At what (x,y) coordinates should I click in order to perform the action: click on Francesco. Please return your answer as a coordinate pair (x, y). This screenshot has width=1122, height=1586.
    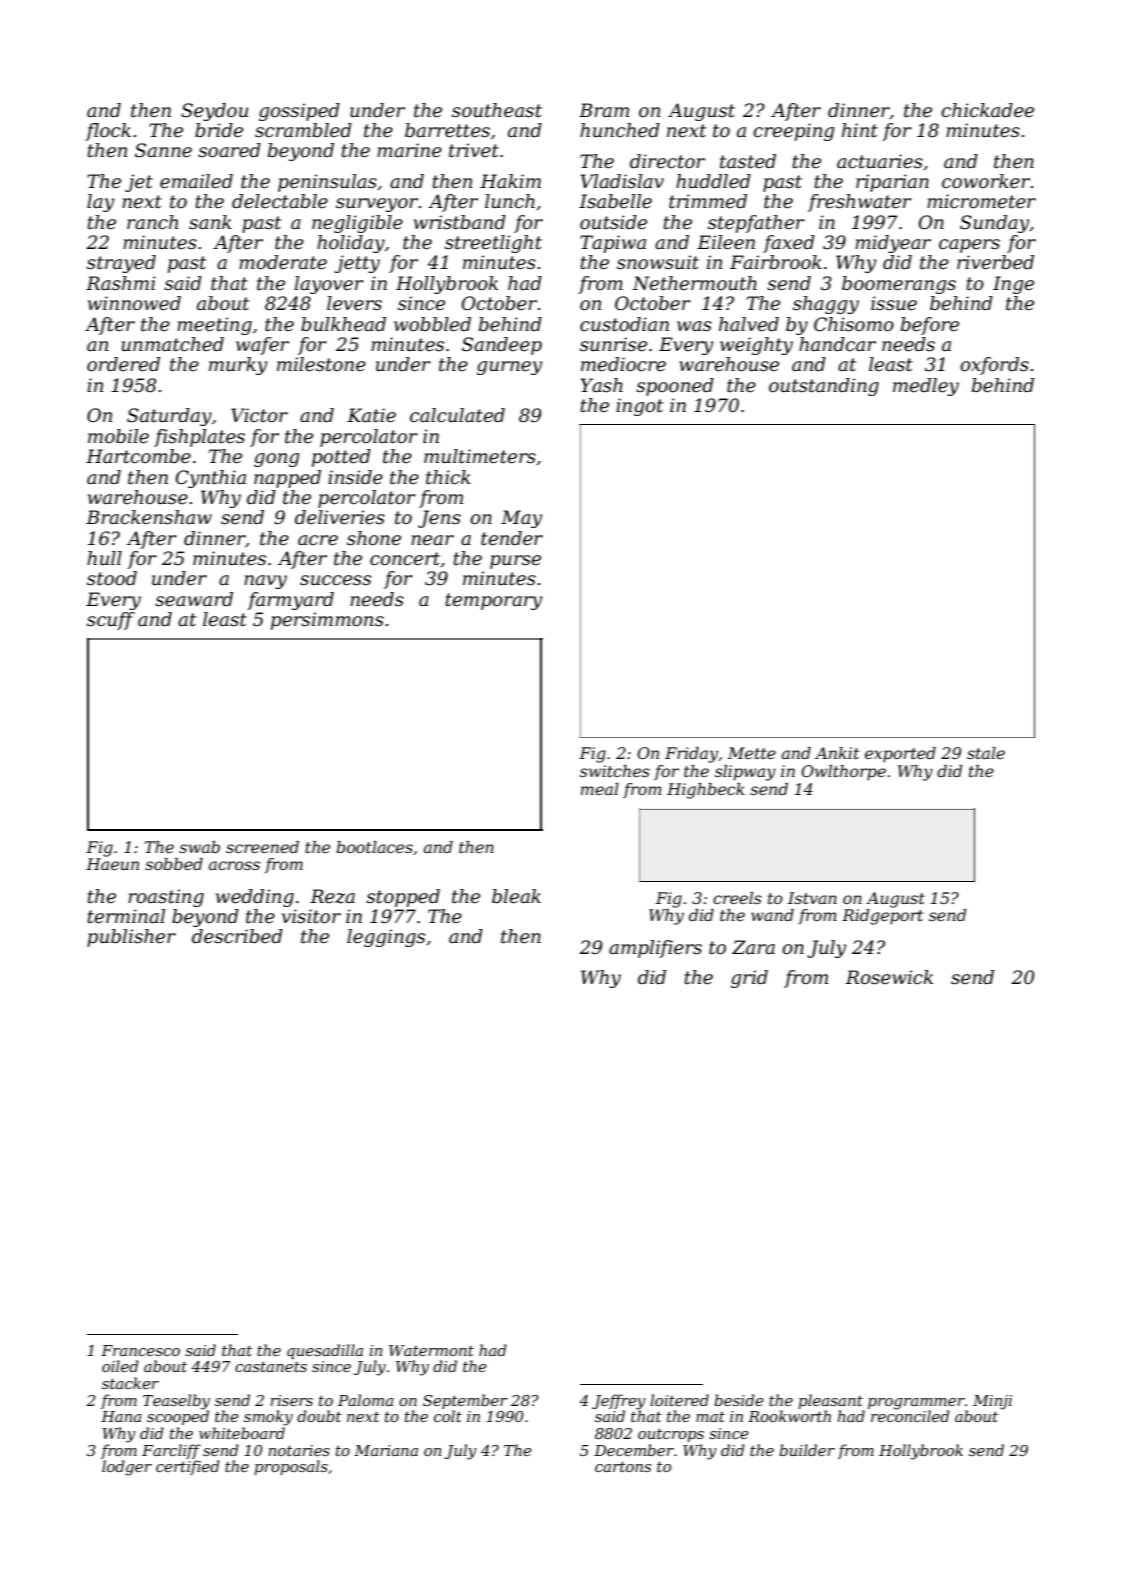
    Looking at the image, I should click on (140, 1350).
